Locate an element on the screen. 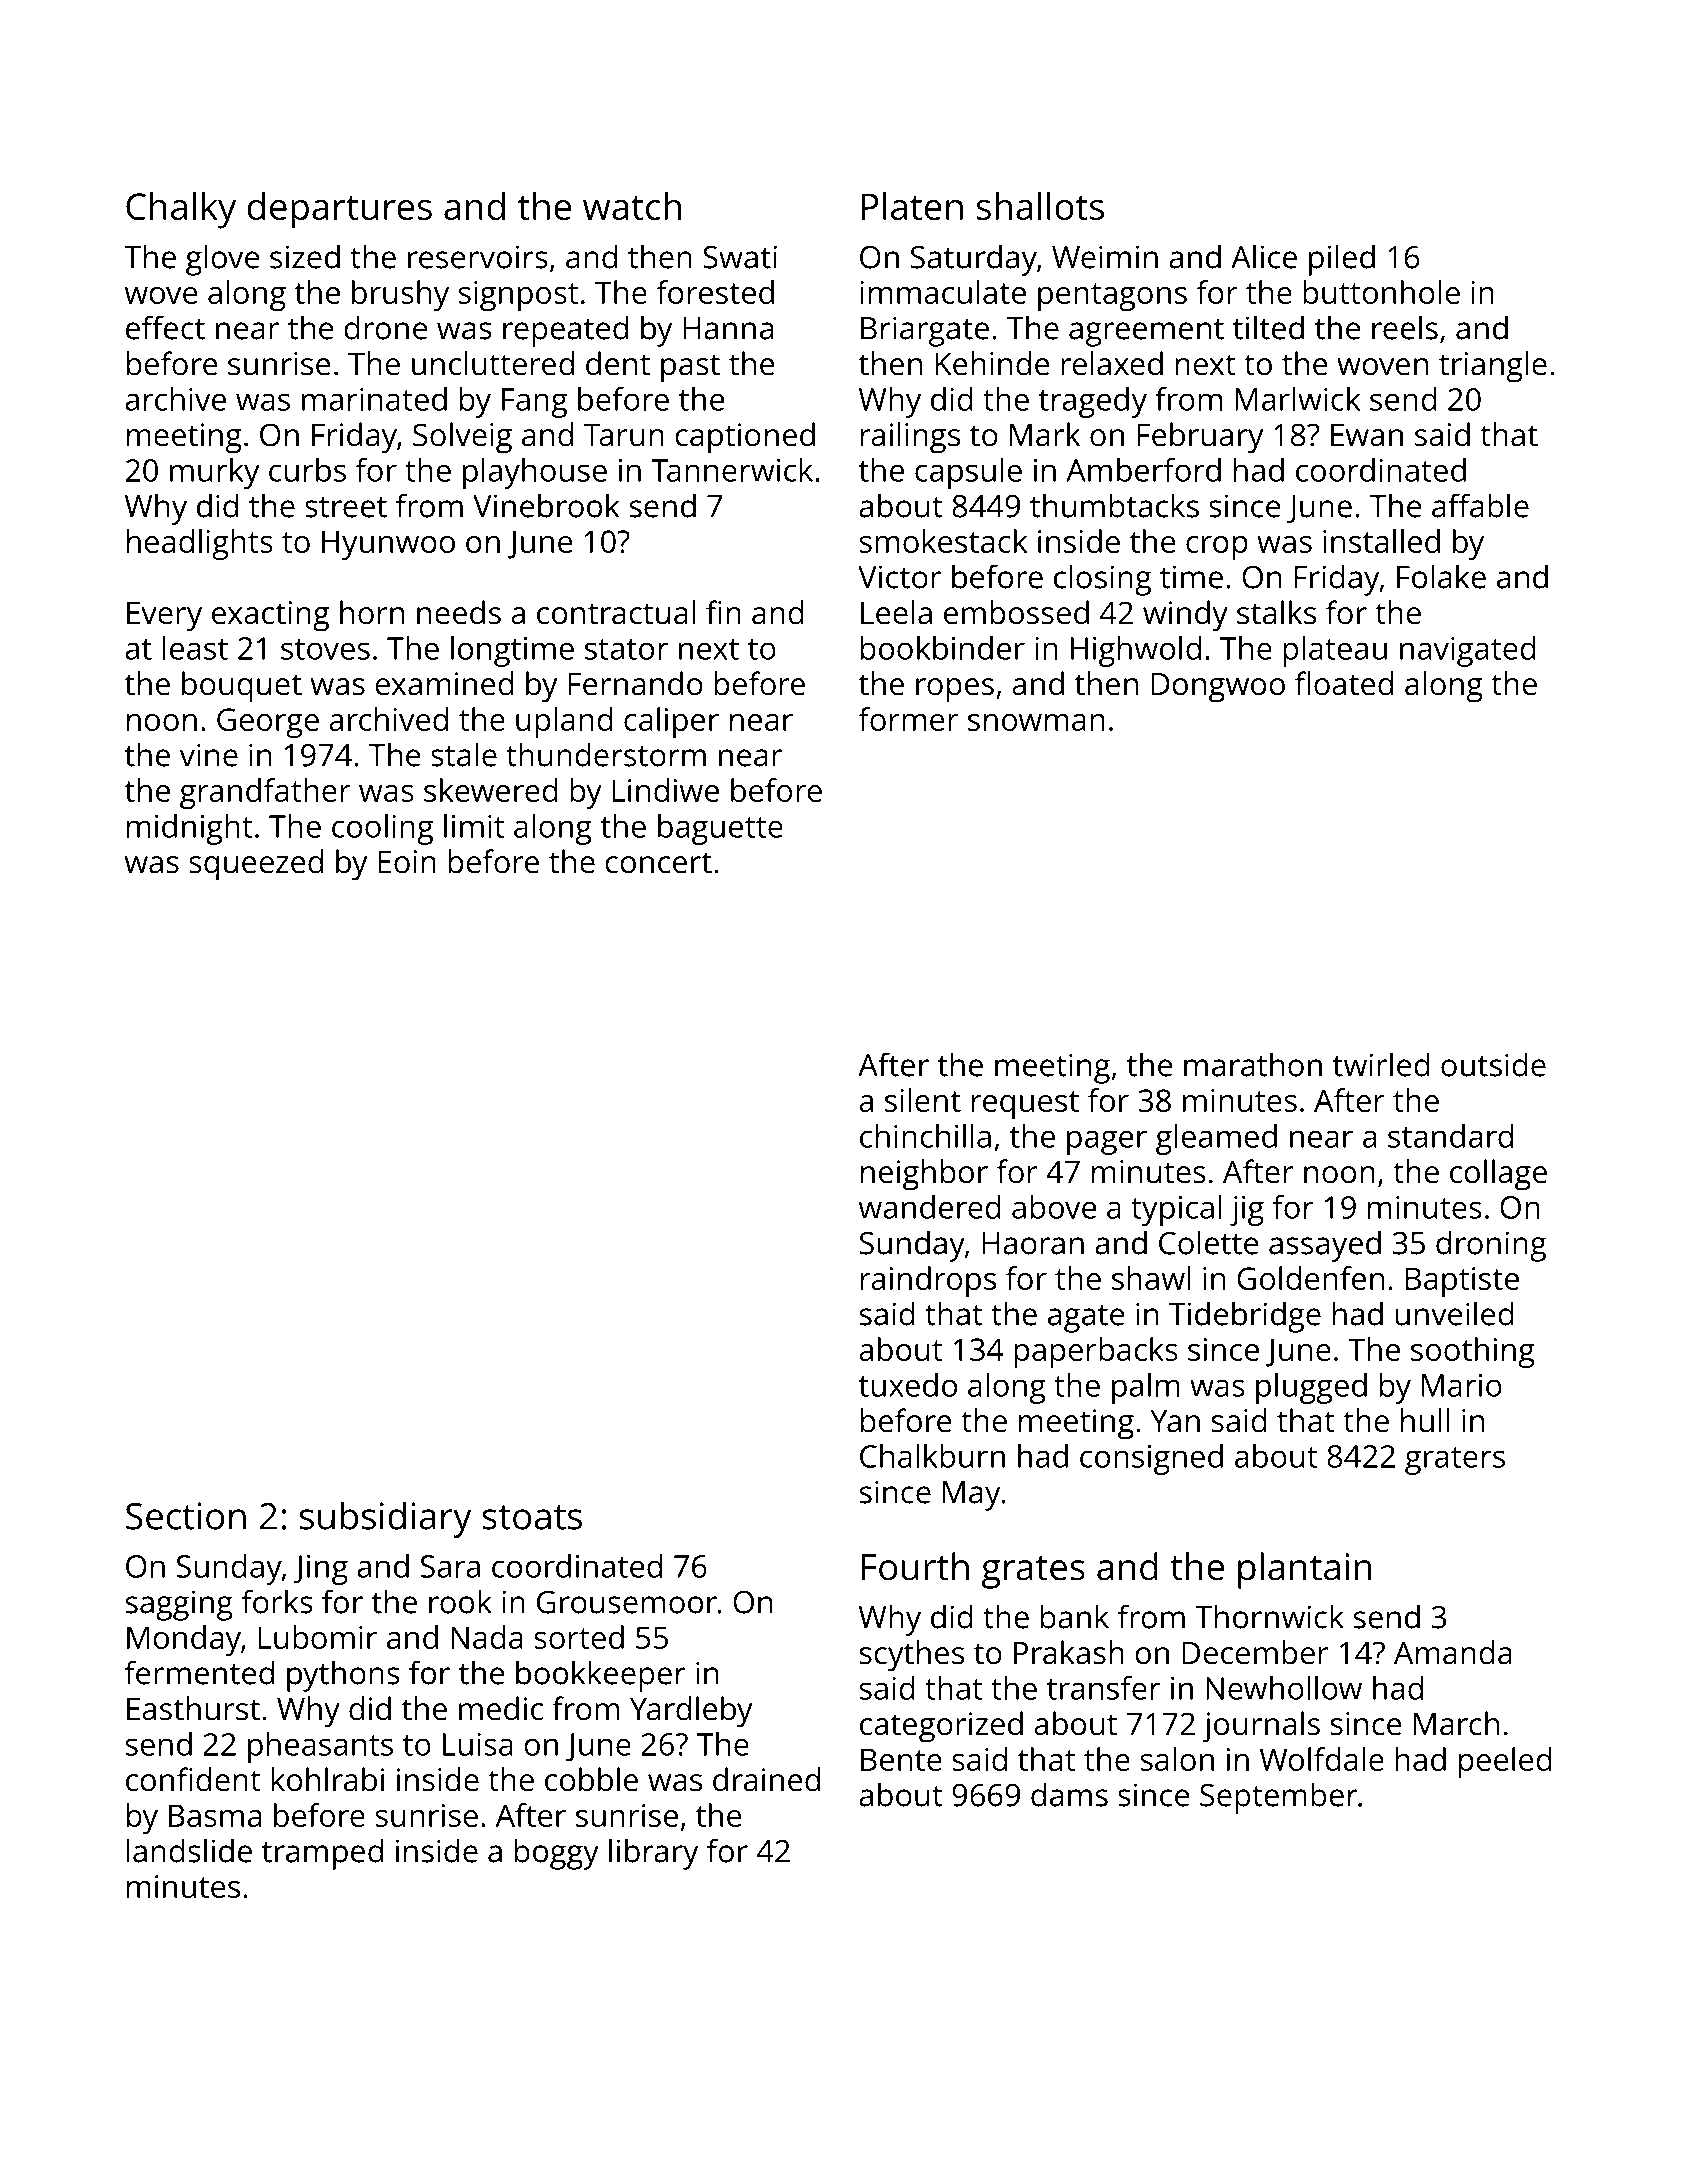  squeezed is located at coordinates (256, 865).
